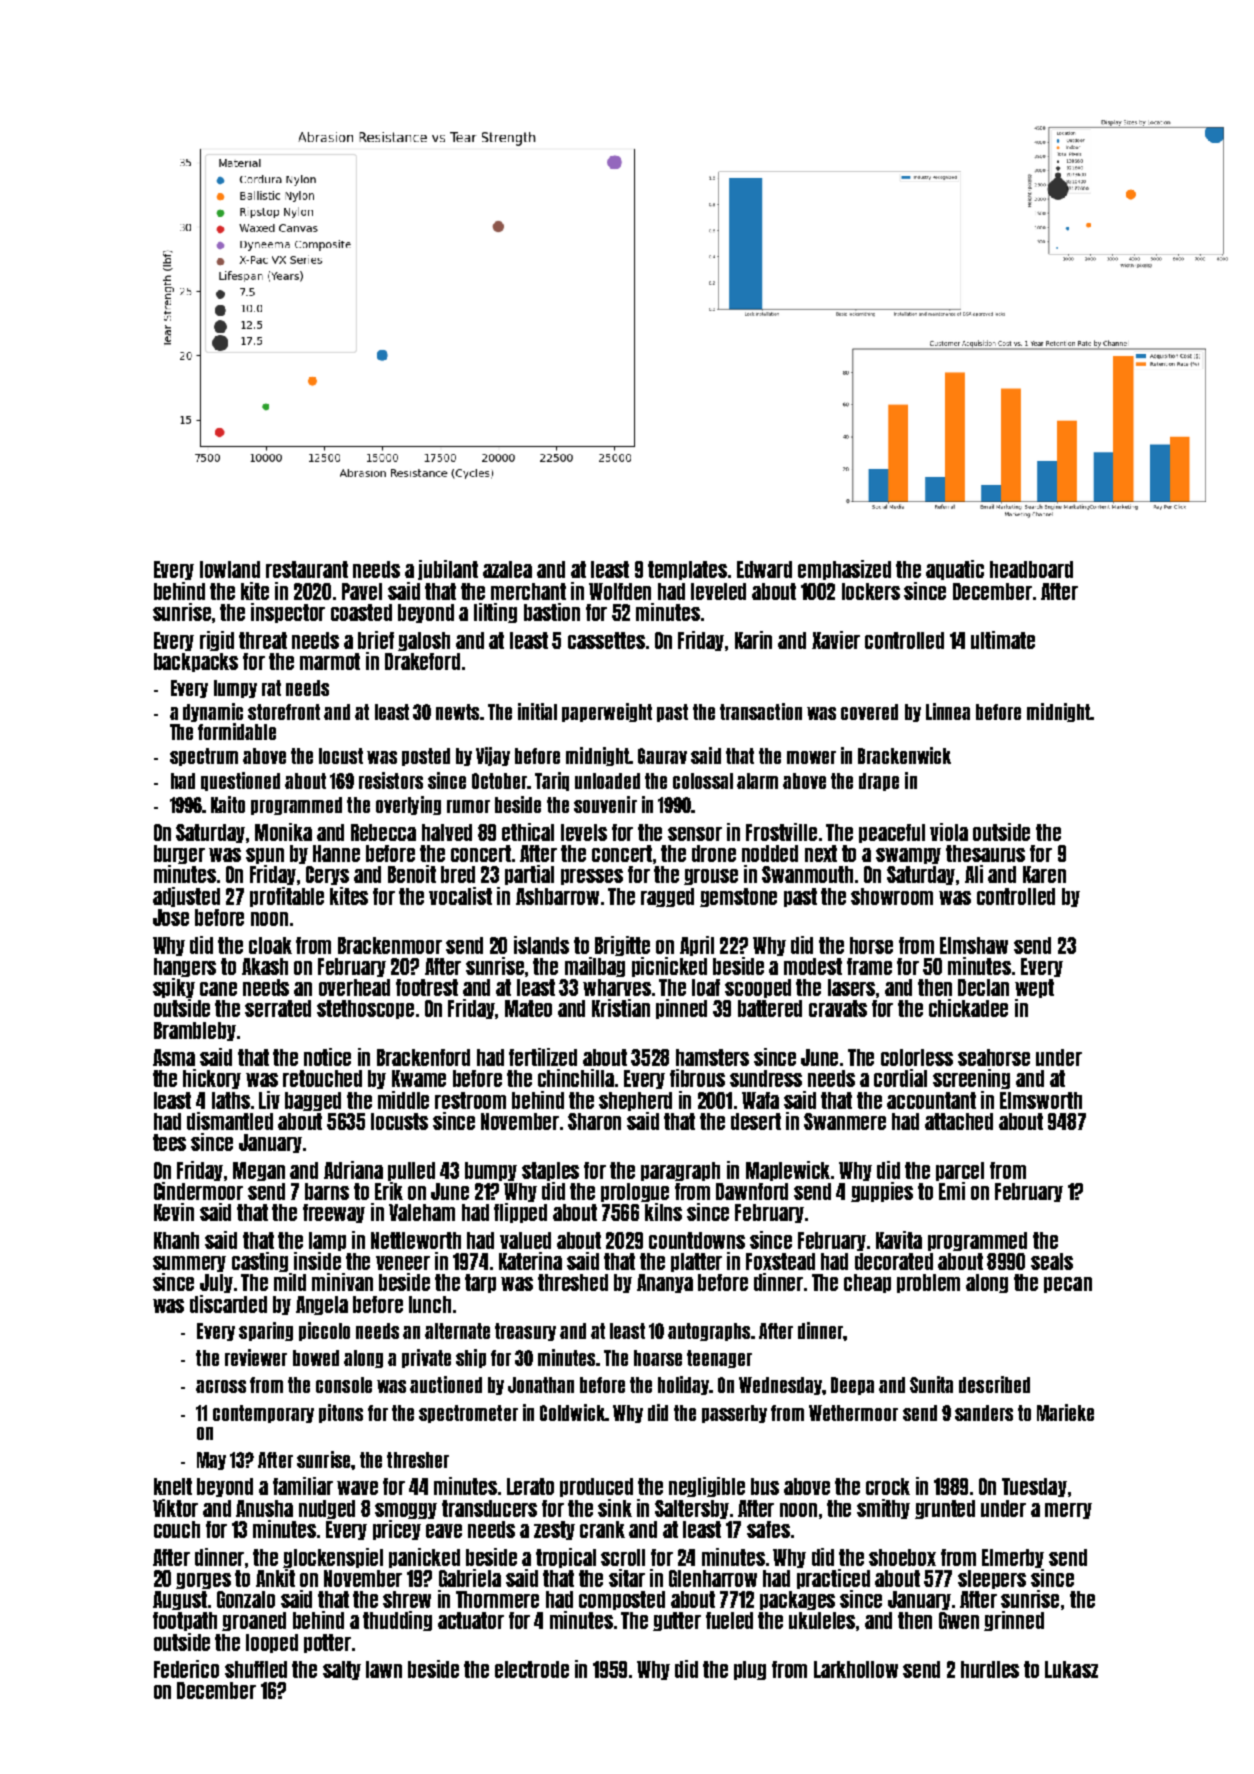 The image size is (1254, 1774). What do you see at coordinates (470, 1100) in the screenshot?
I see `restroom` at bounding box center [470, 1100].
